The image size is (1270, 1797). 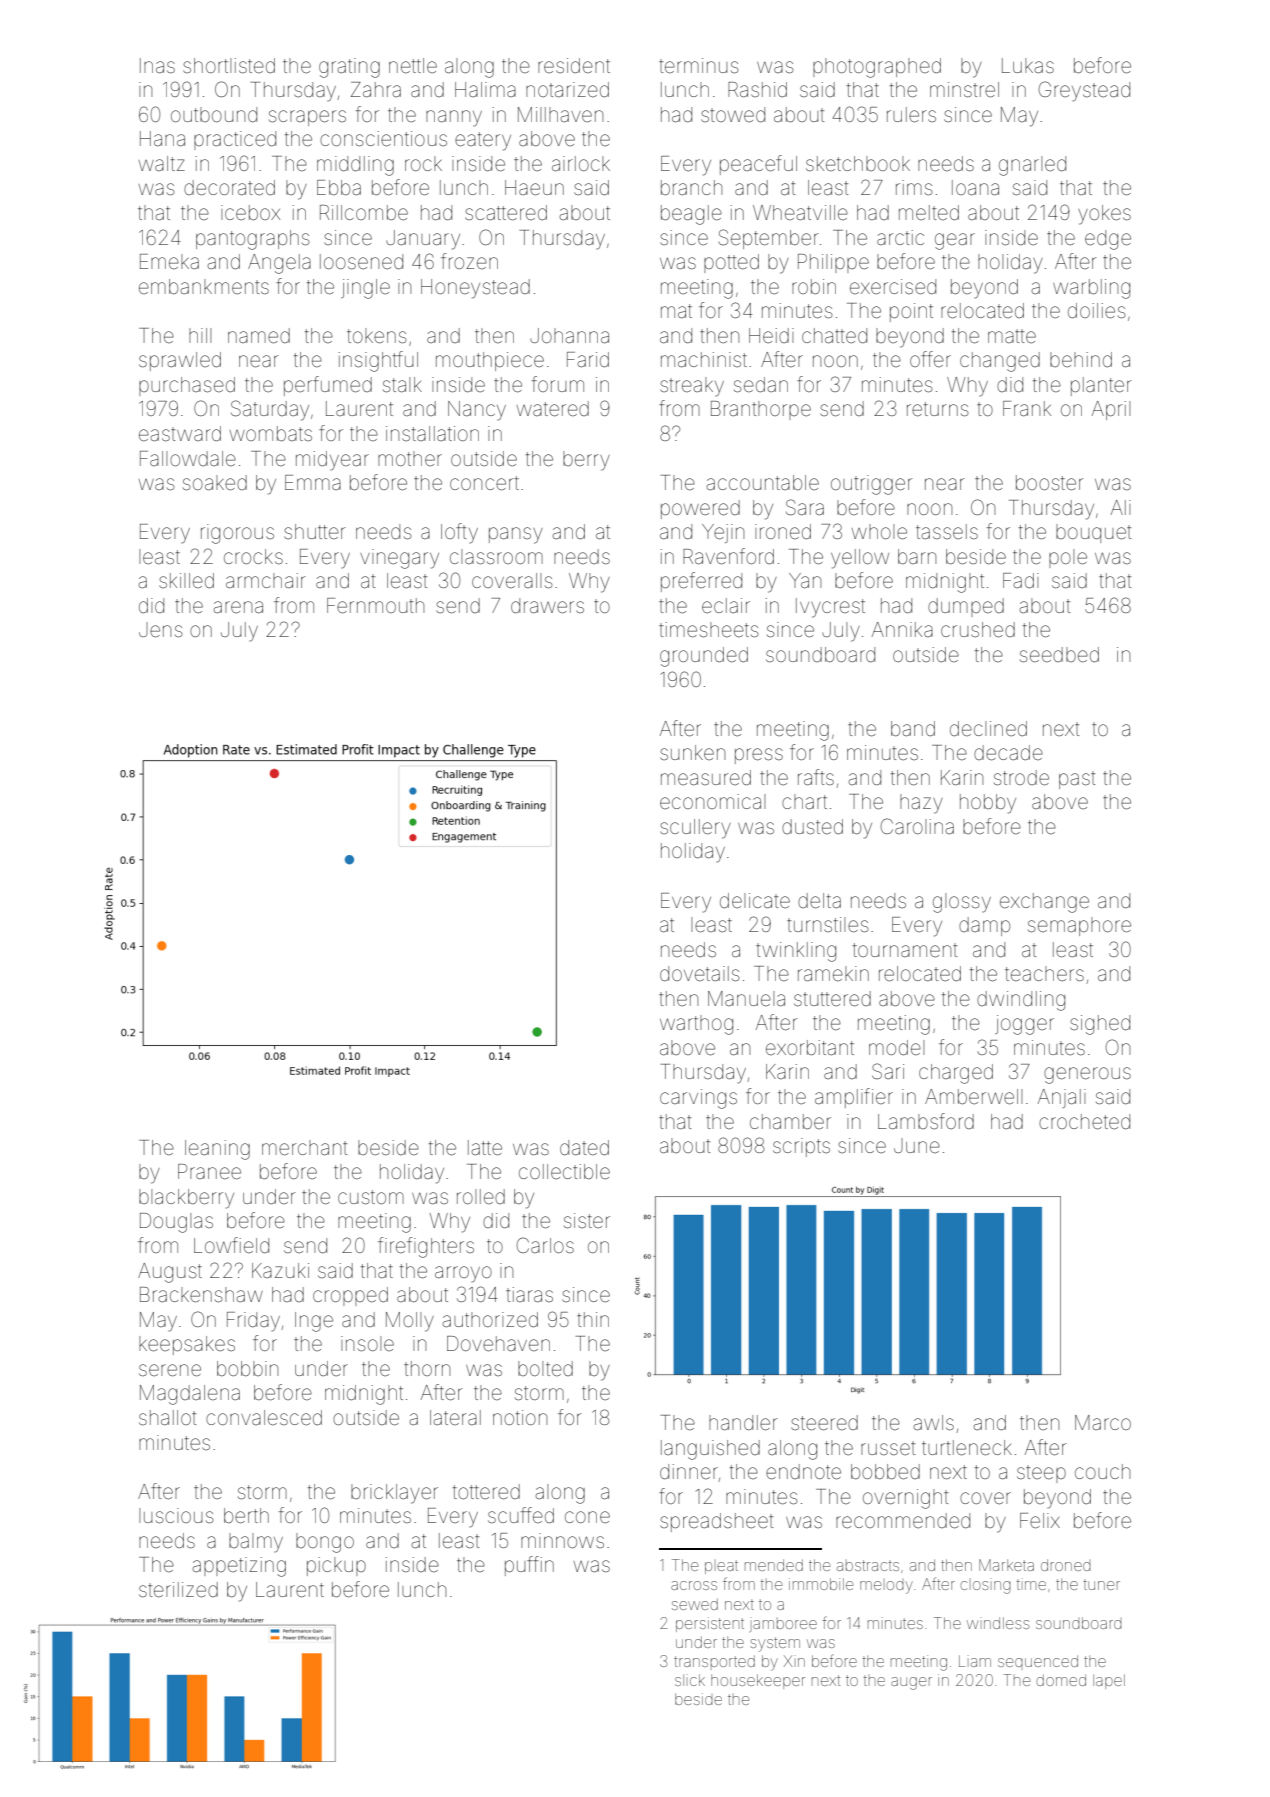 I want to click on Inas, so click(x=157, y=65).
